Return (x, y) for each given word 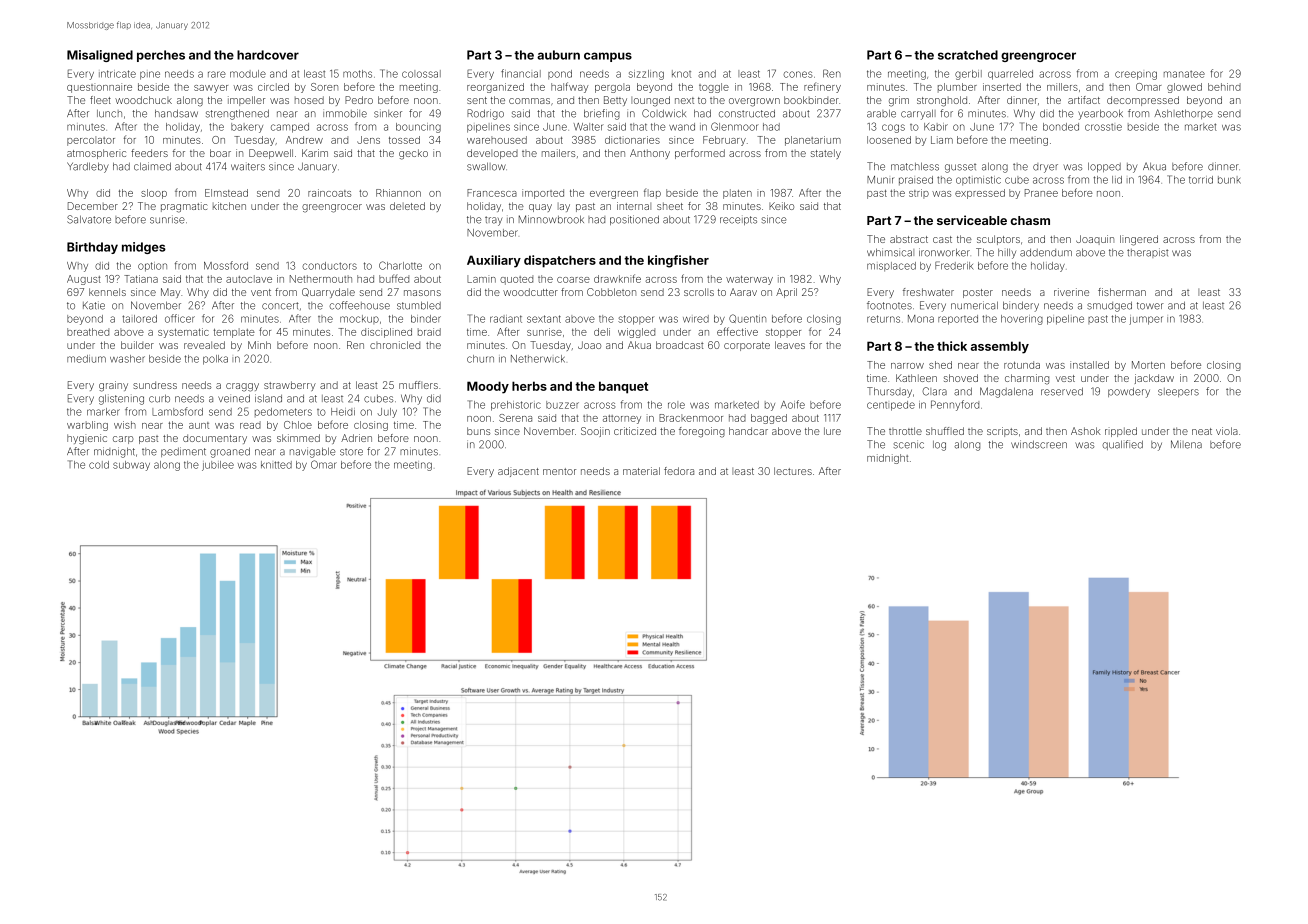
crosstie (1103, 127)
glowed (1184, 88)
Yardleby (88, 167)
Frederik (954, 265)
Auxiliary (494, 261)
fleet (100, 100)
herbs (529, 386)
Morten (1148, 365)
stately (826, 154)
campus (608, 57)
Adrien (356, 438)
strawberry (290, 386)
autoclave (249, 279)
